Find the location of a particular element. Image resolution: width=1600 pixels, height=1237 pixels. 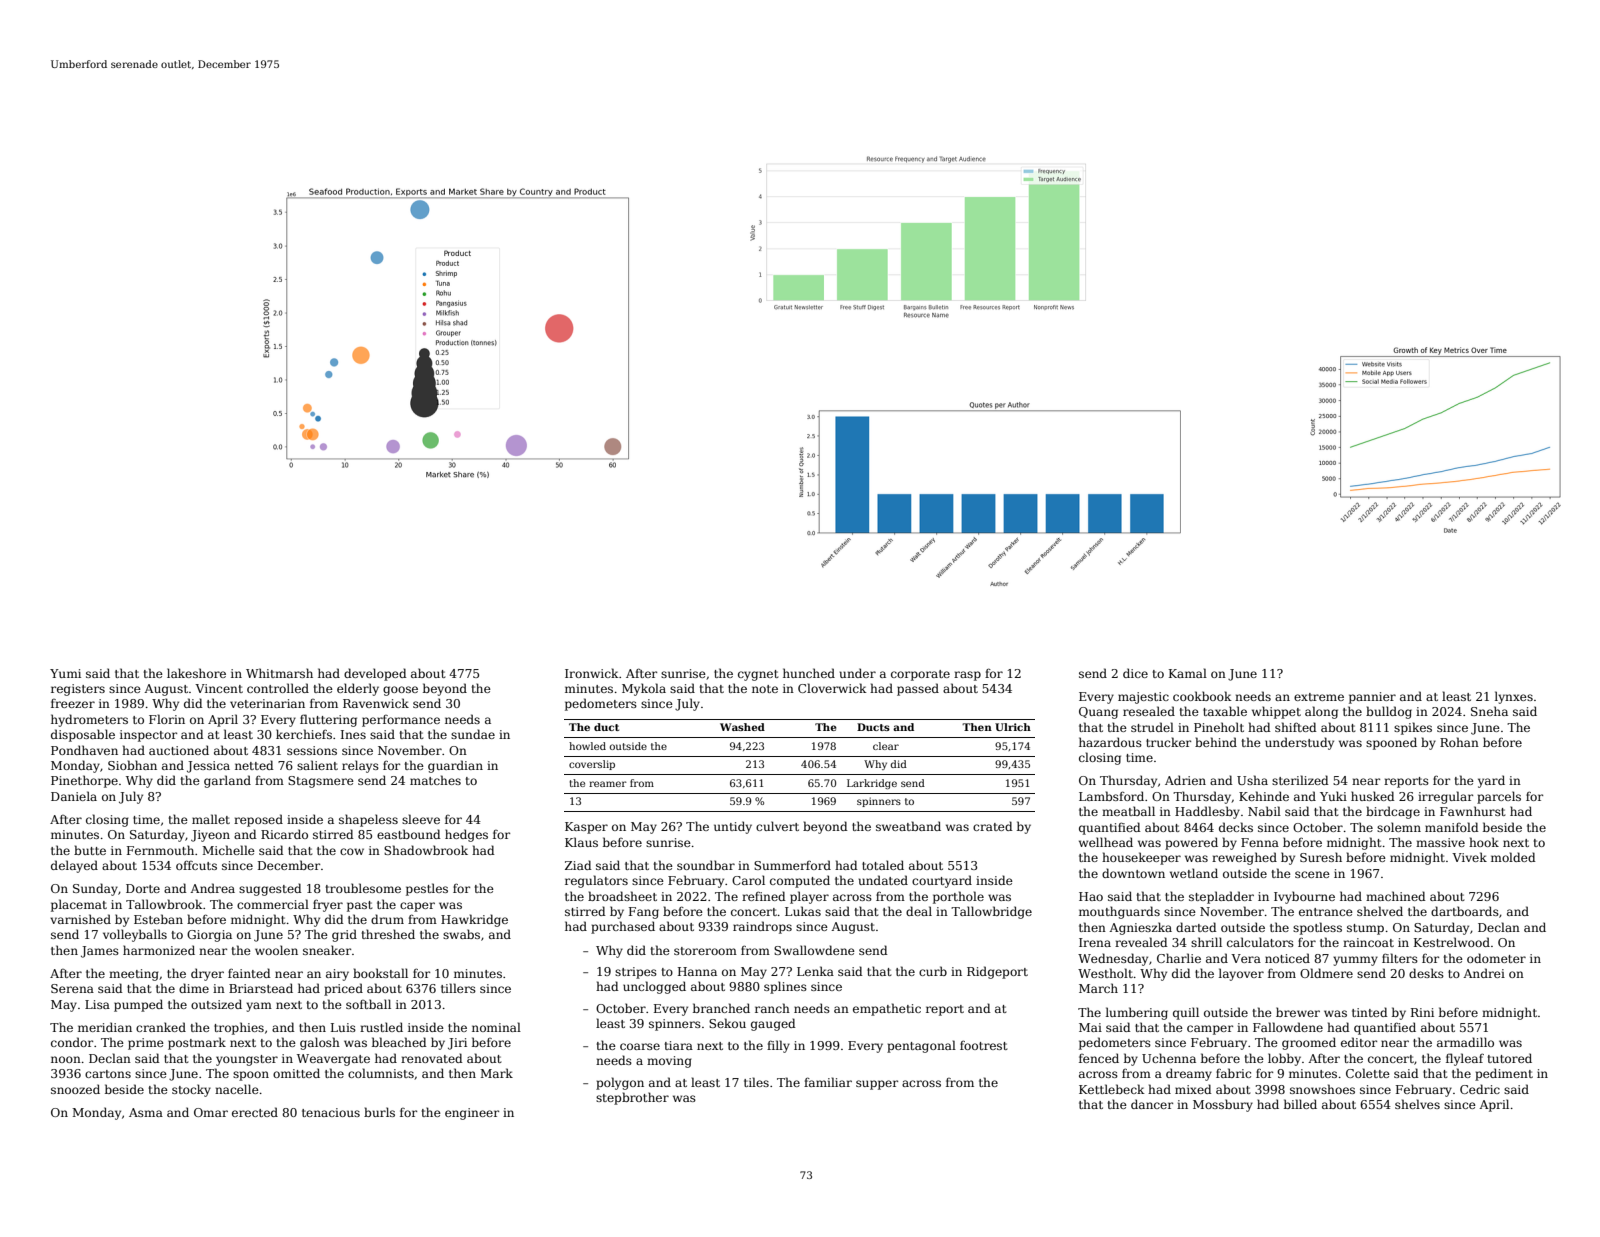

shelved is located at coordinates (1380, 911).
